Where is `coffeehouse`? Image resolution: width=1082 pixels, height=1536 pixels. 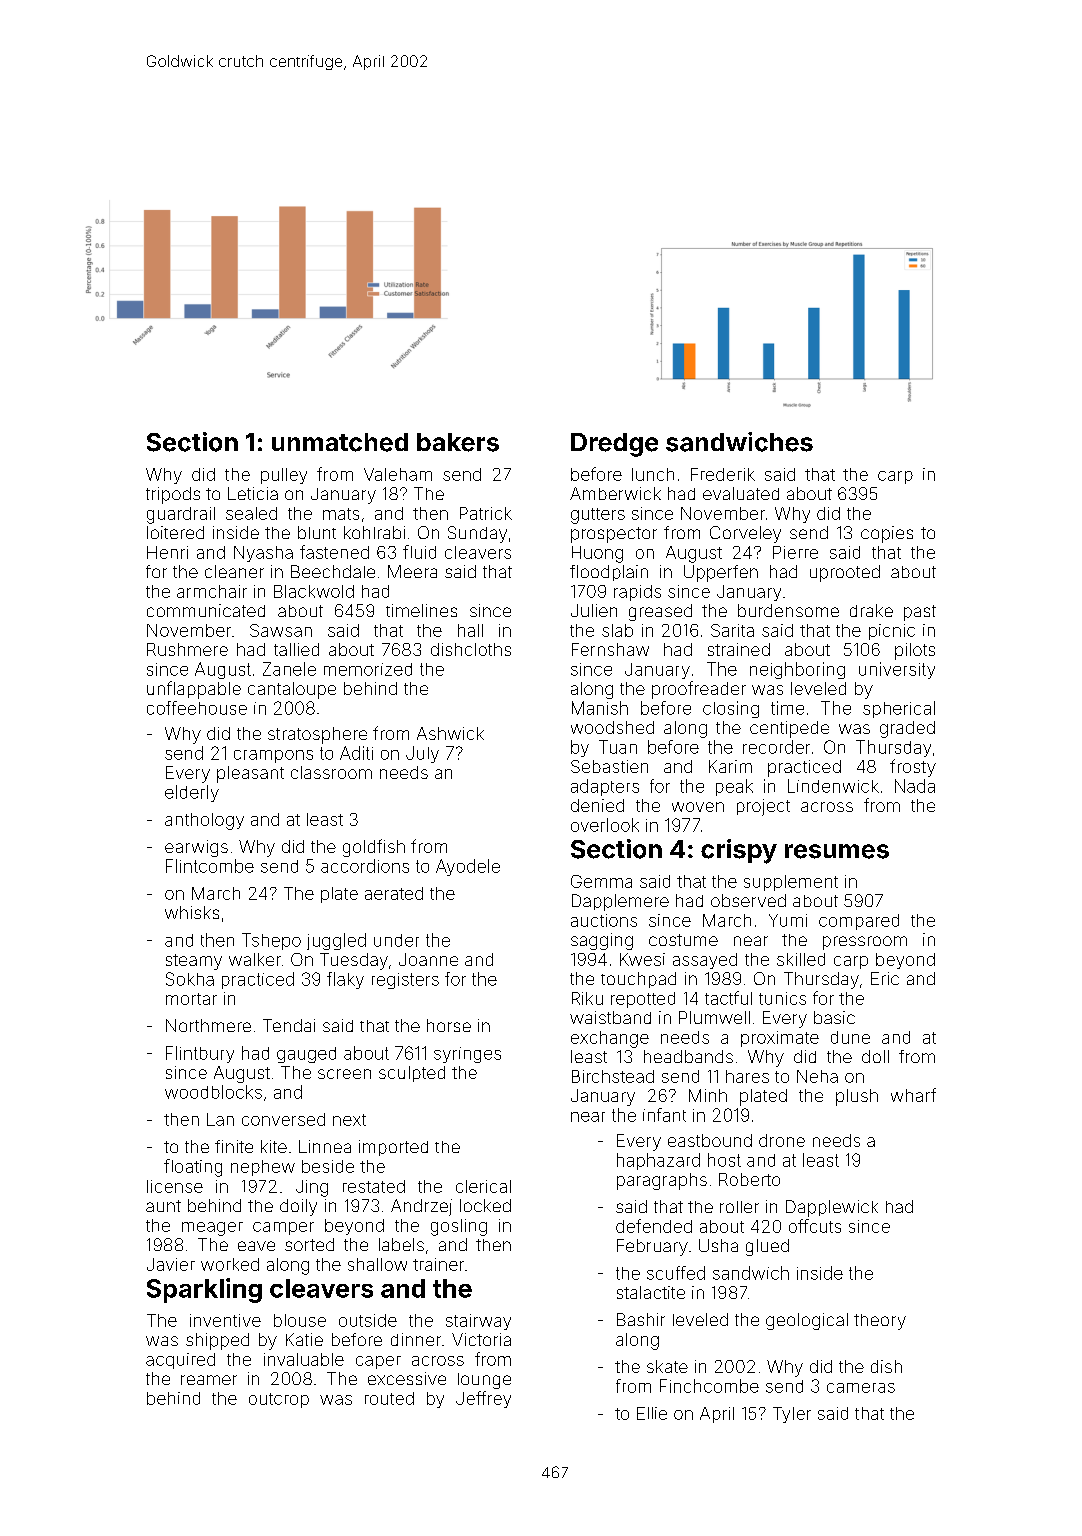
coffeehouse is located at coordinates (197, 708).
